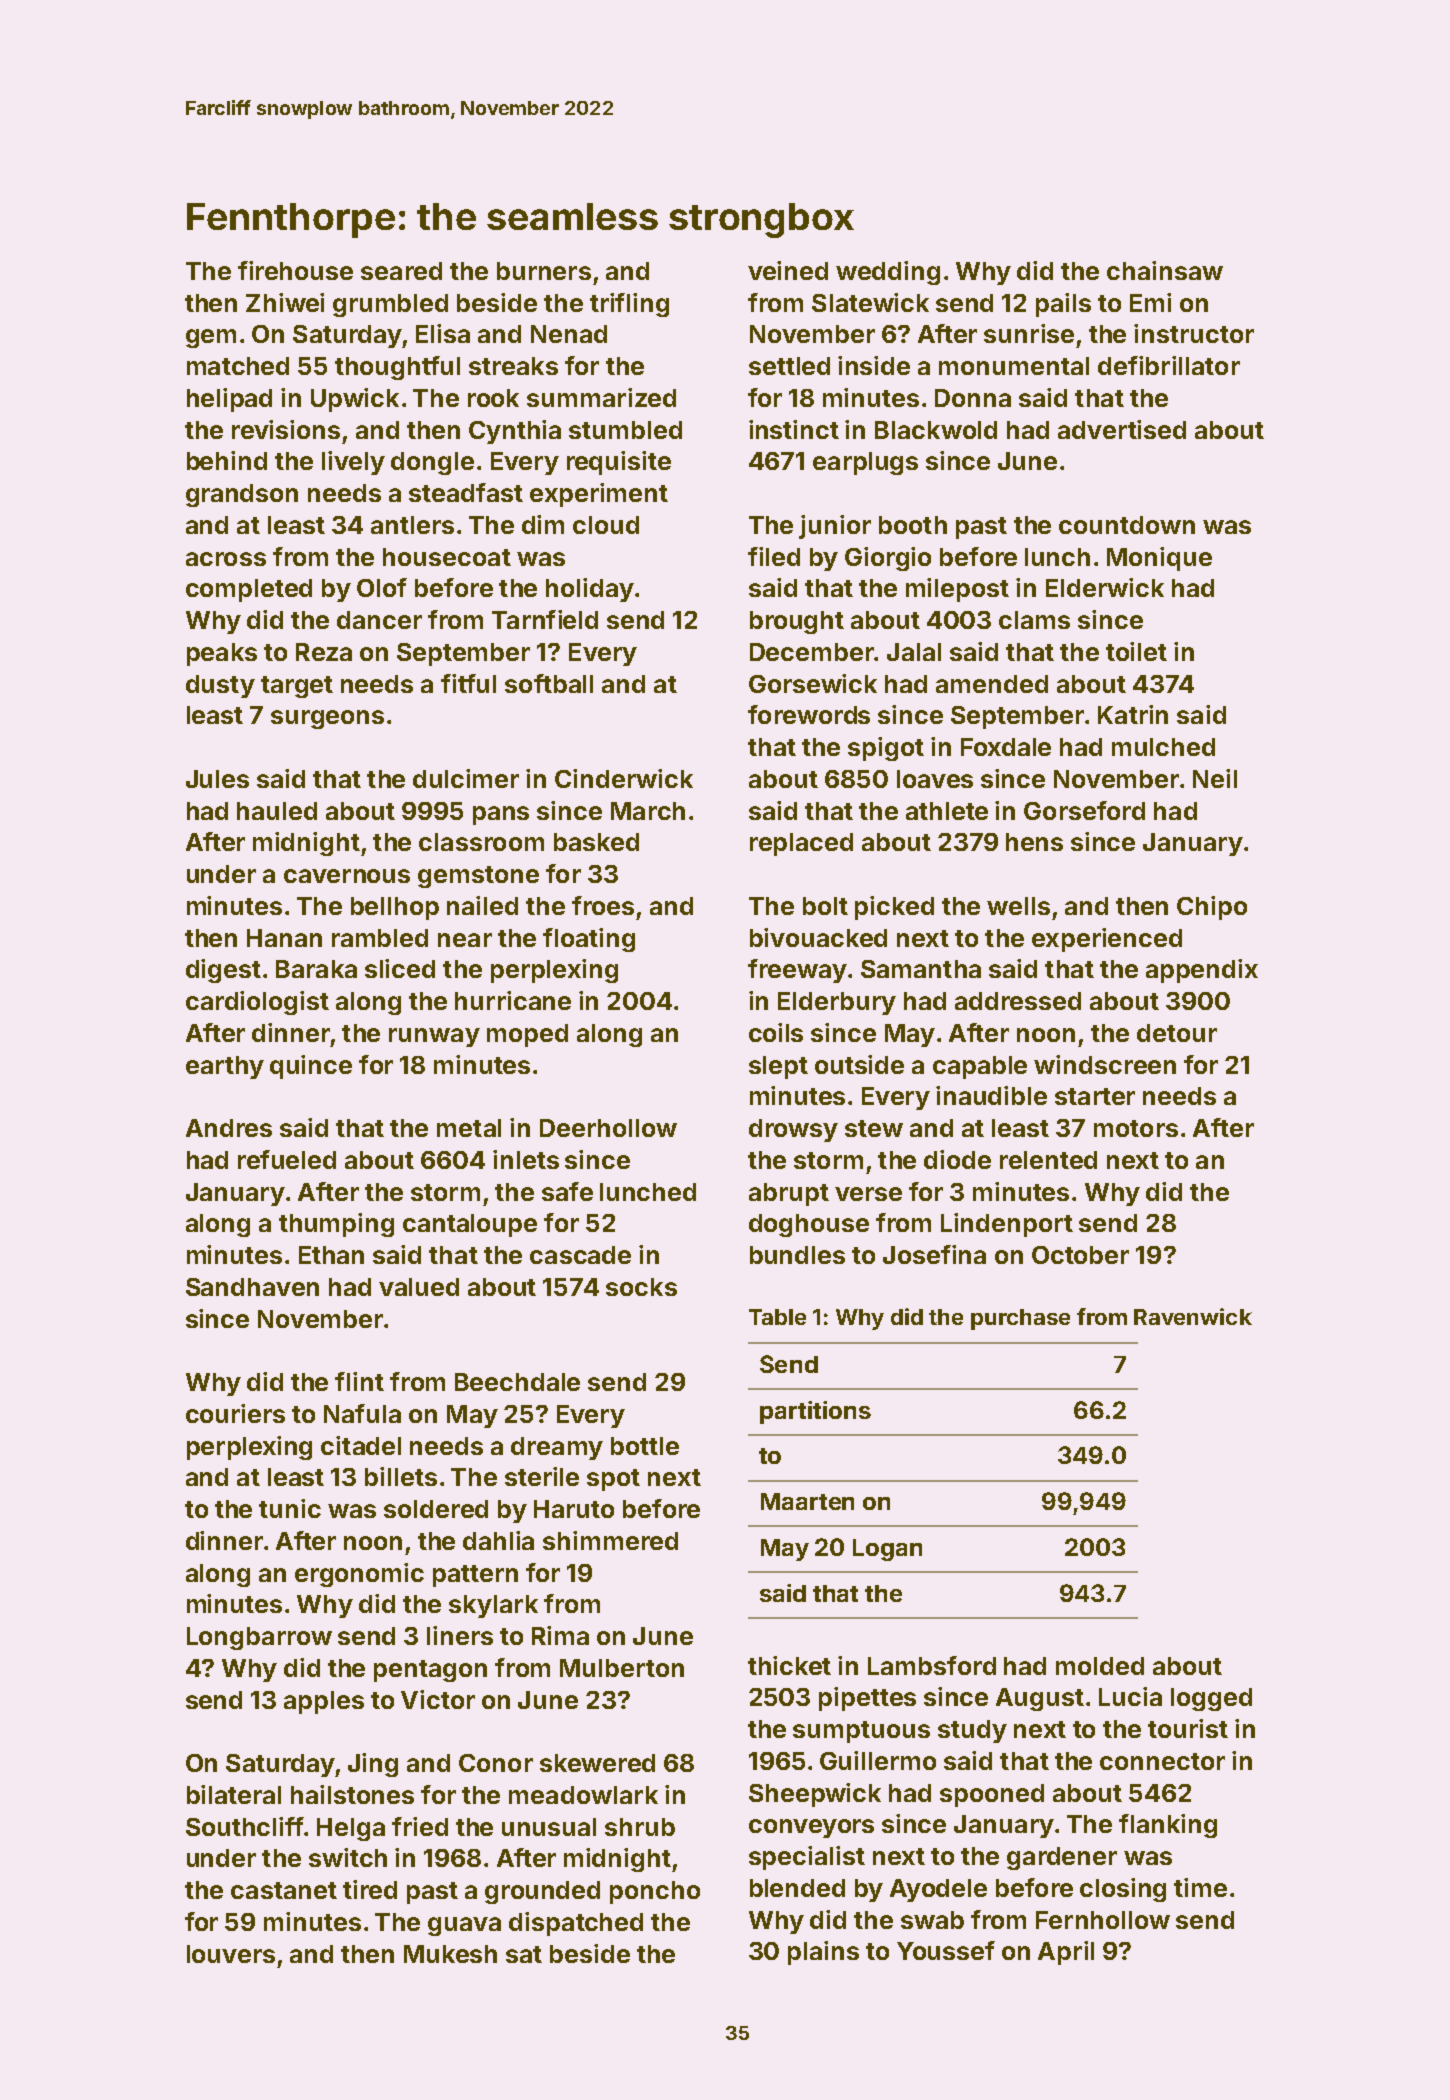 This screenshot has height=2100, width=1450. Describe the element at coordinates (235, 1413) in the screenshot. I see `couriers` at that location.
